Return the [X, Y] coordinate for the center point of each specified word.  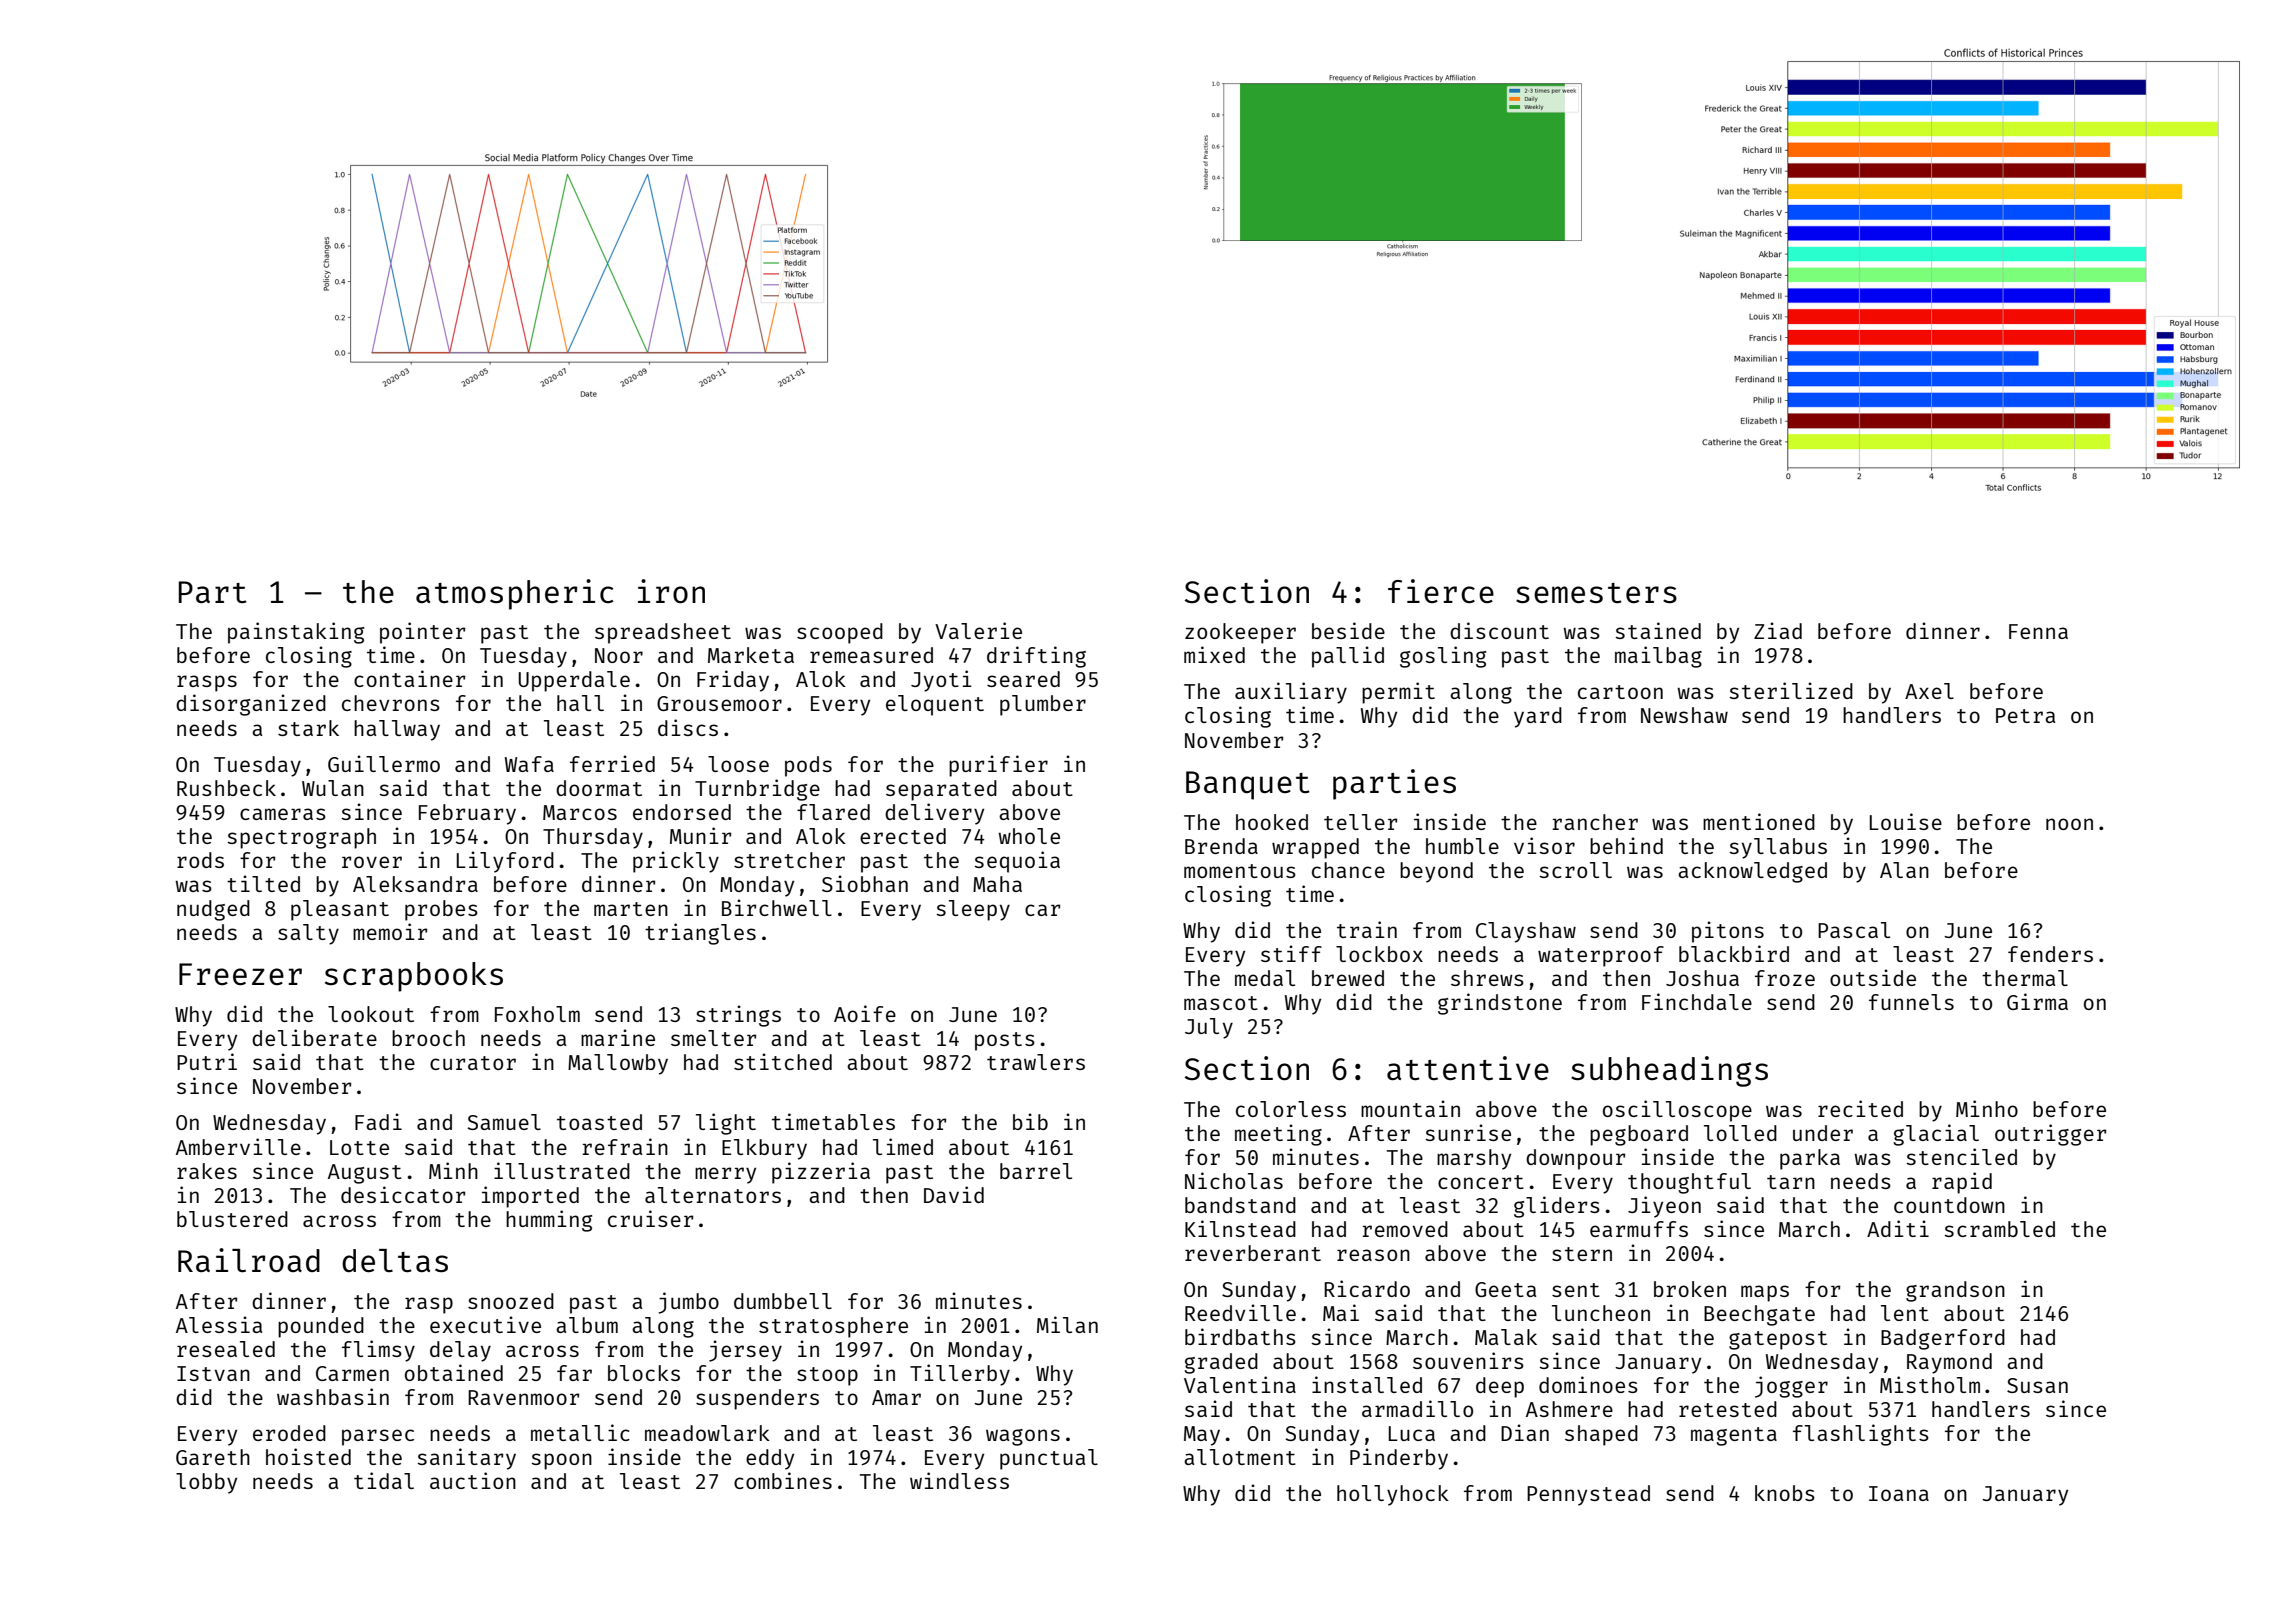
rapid [1962, 1183]
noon [2069, 824]
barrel [1036, 1171]
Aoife [865, 1013]
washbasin [333, 1396]
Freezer [240, 974]
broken [1690, 1289]
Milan [1067, 1324]
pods [808, 766]
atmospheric [515, 594]
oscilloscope [1677, 1111]
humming [549, 1221]
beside [1348, 630]
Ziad [1778, 630]
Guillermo [384, 763]
